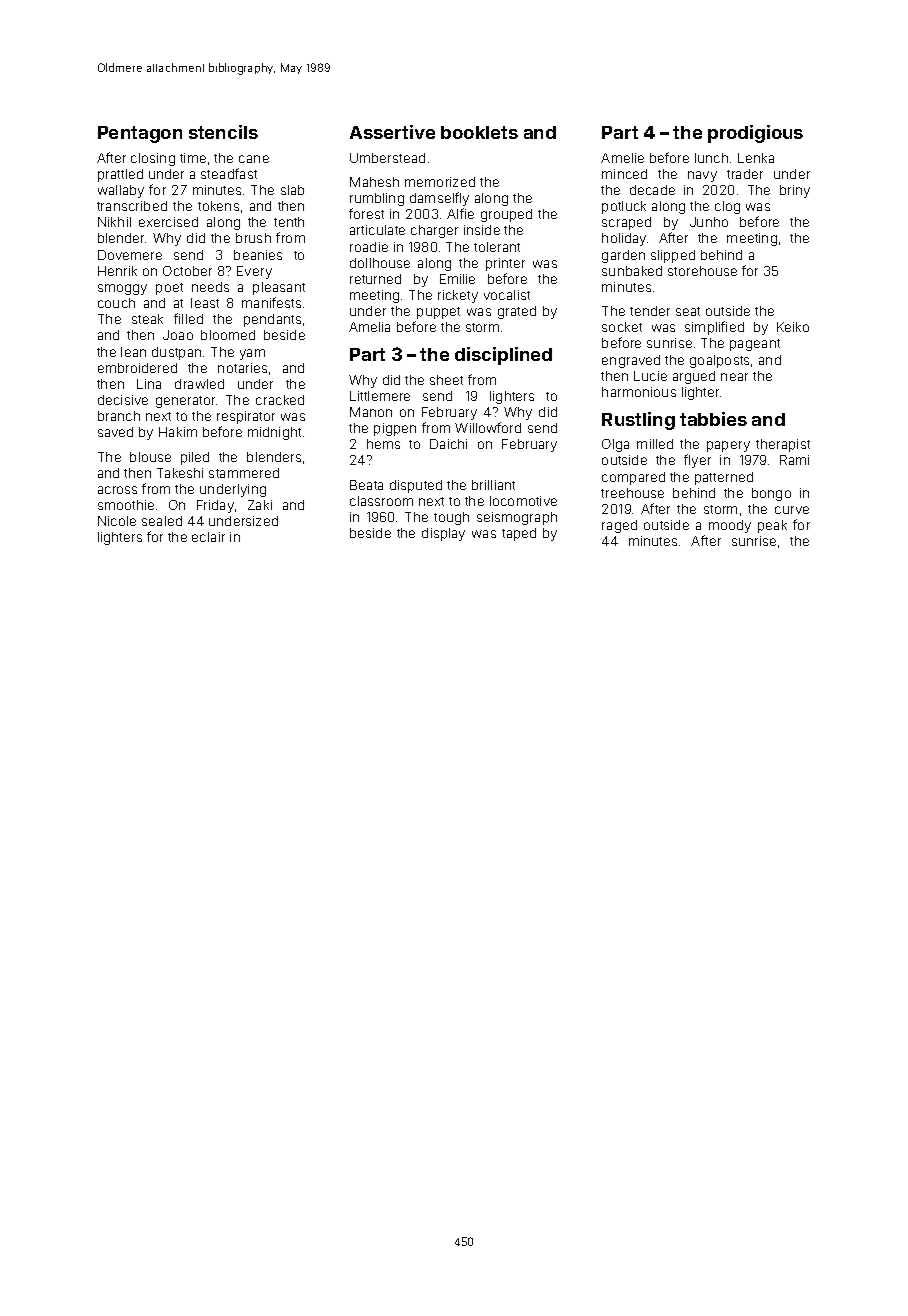 The height and width of the screenshot is (1316, 908). What do you see at coordinates (755, 345) in the screenshot?
I see `pageant` at bounding box center [755, 345].
